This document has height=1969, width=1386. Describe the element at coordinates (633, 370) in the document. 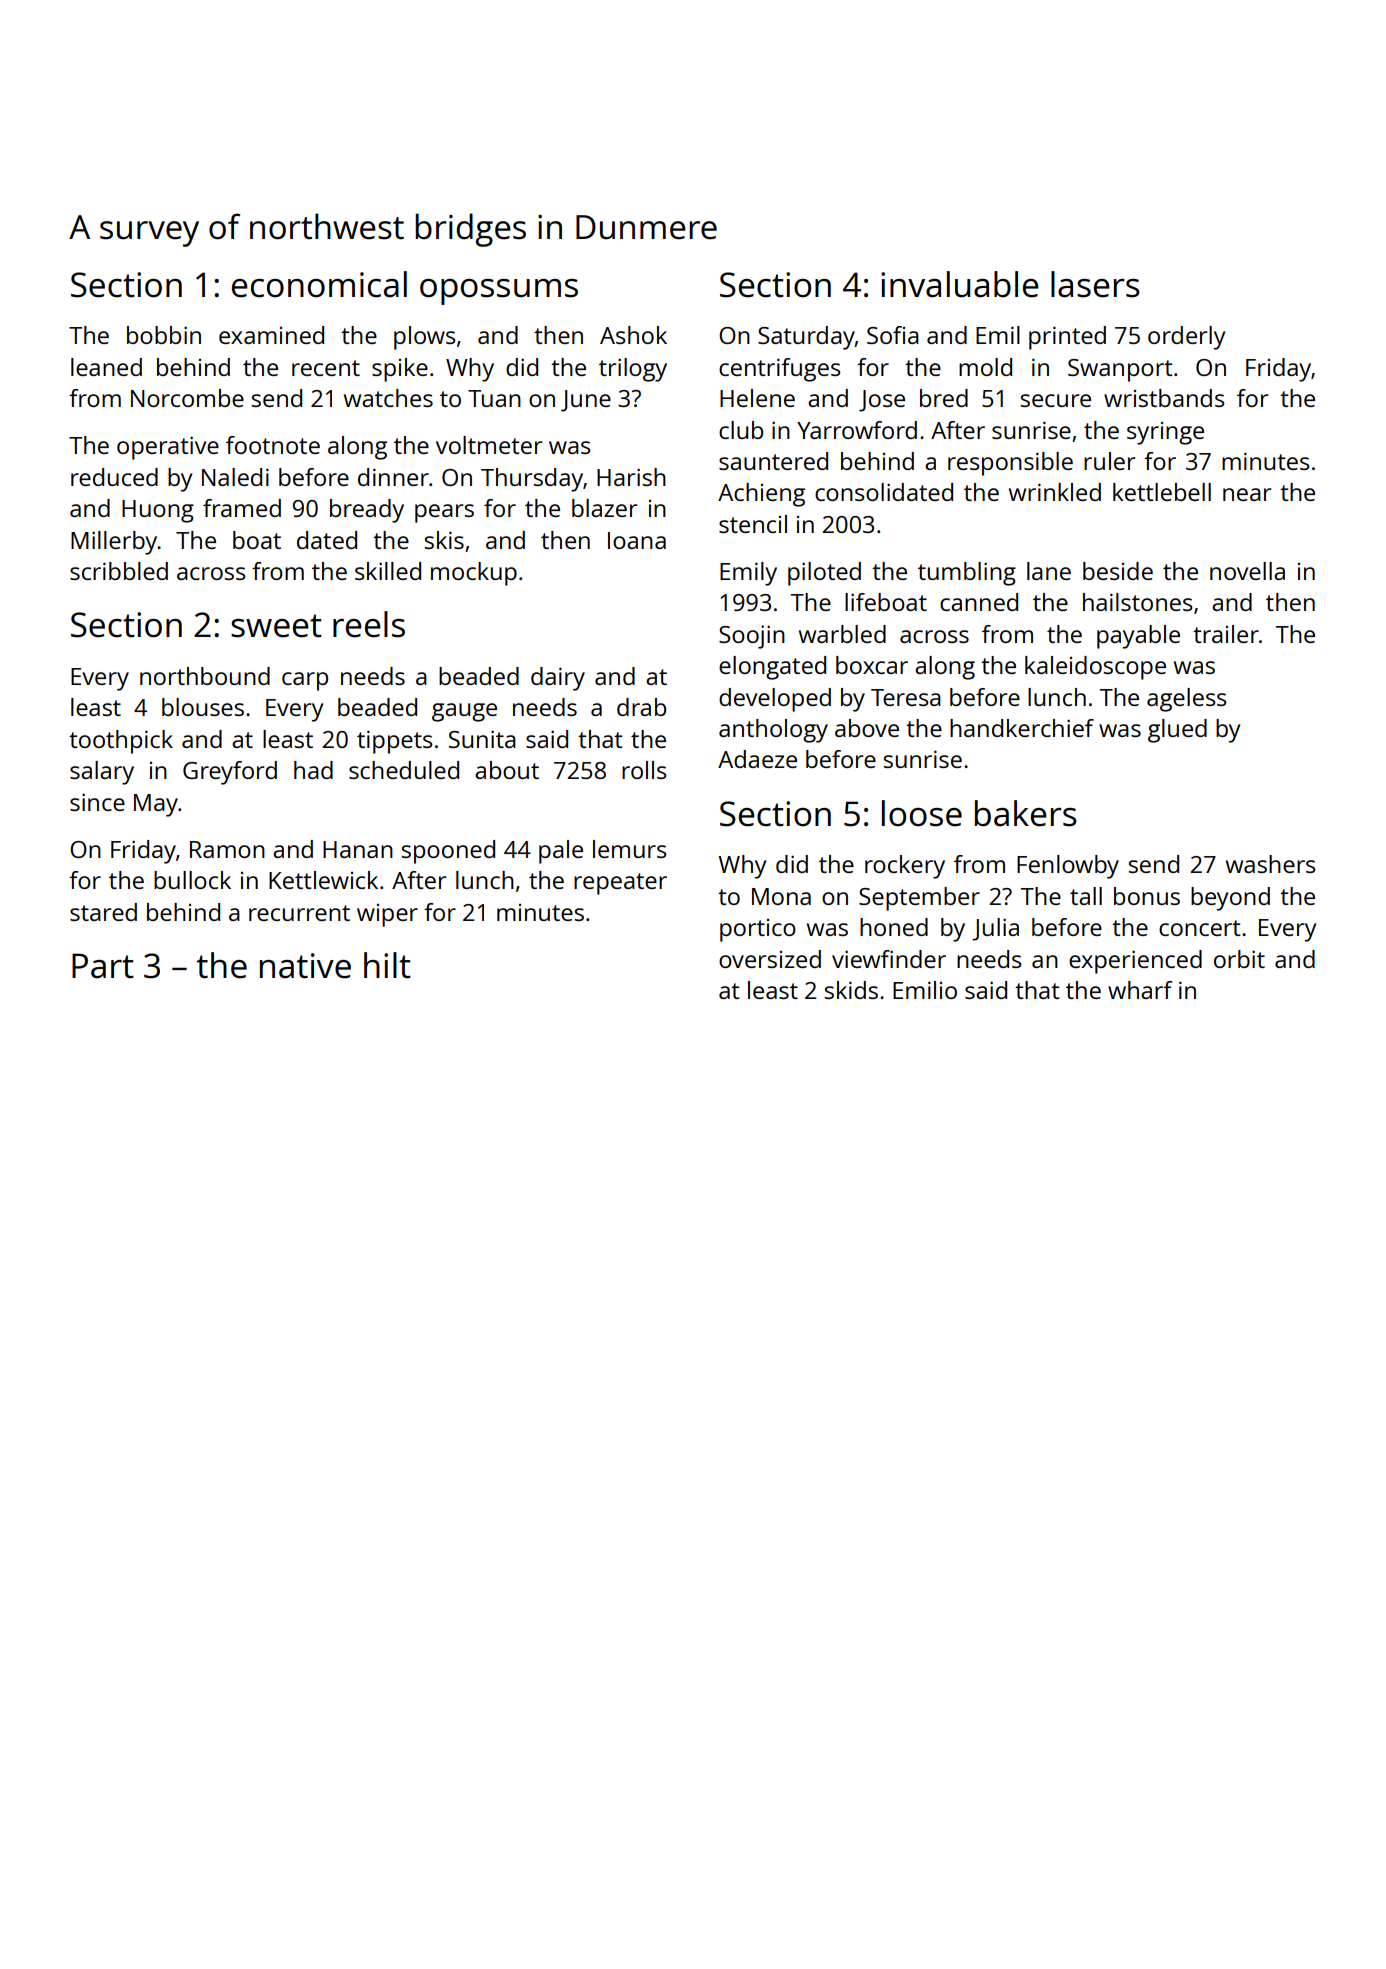

I see `trilogy` at that location.
